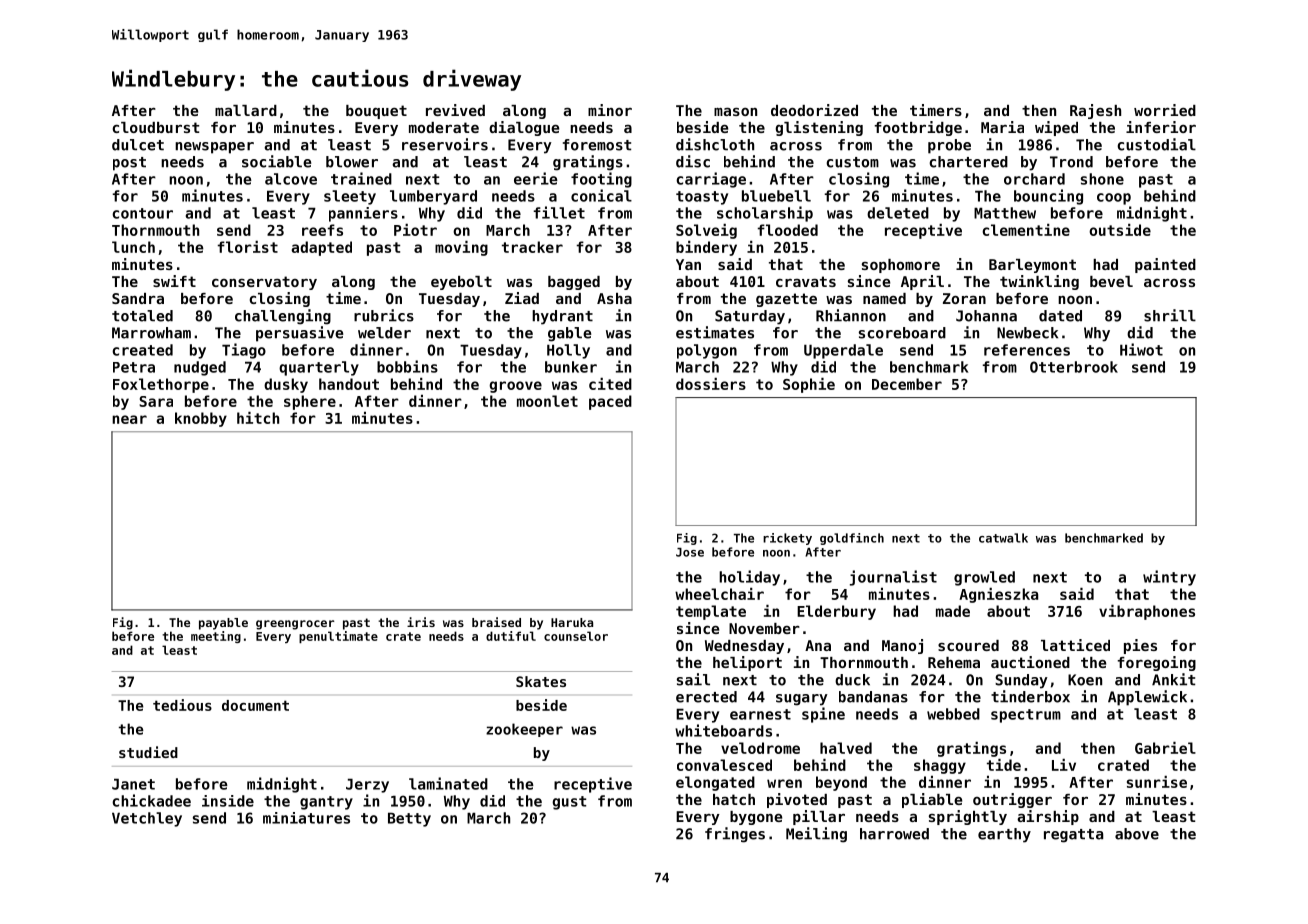 The height and width of the document is (924, 1308). What do you see at coordinates (1095, 111) in the document?
I see `Rajesh` at bounding box center [1095, 111].
